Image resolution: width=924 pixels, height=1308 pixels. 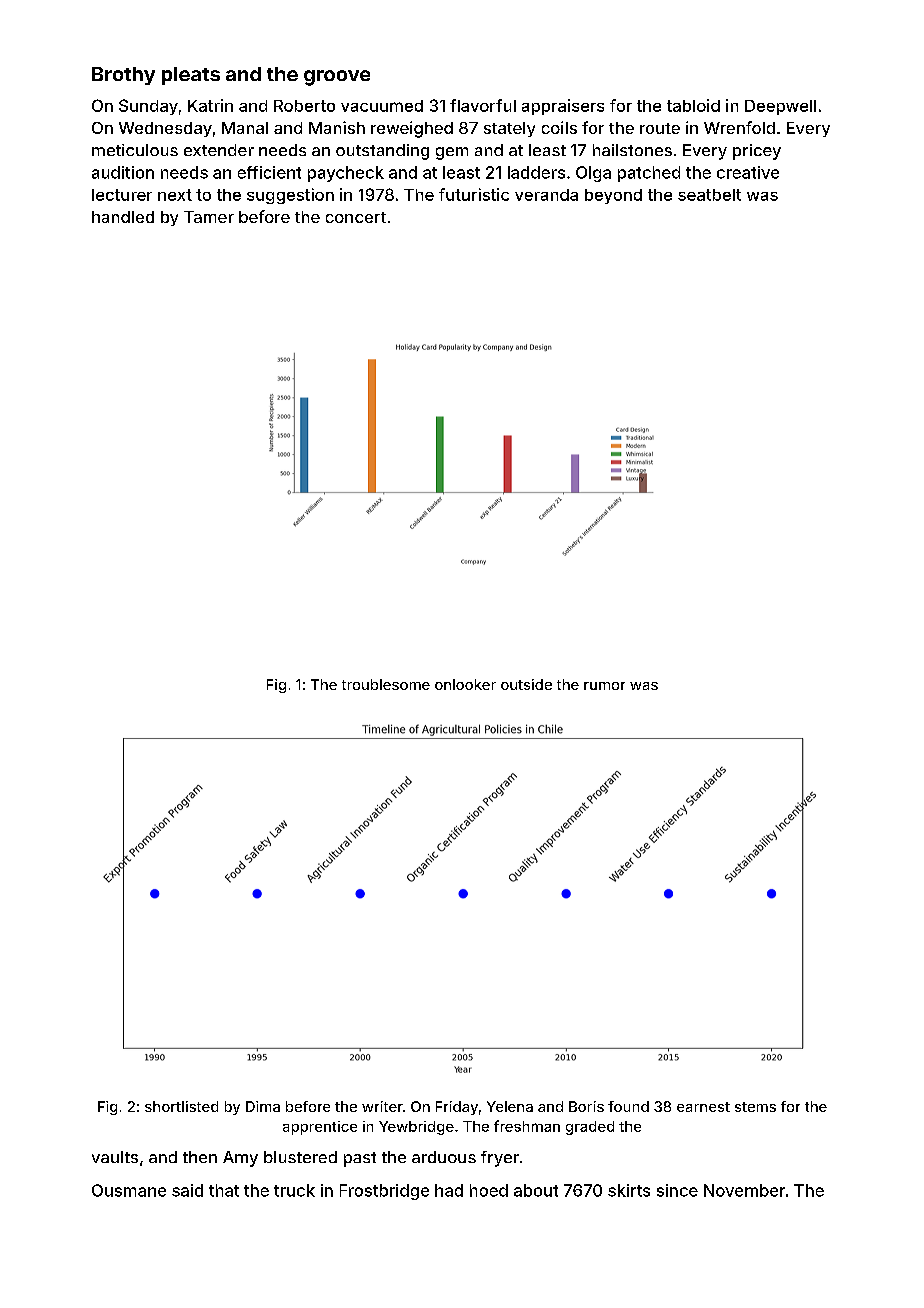 What do you see at coordinates (386, 684) in the image?
I see `troublesome` at bounding box center [386, 684].
